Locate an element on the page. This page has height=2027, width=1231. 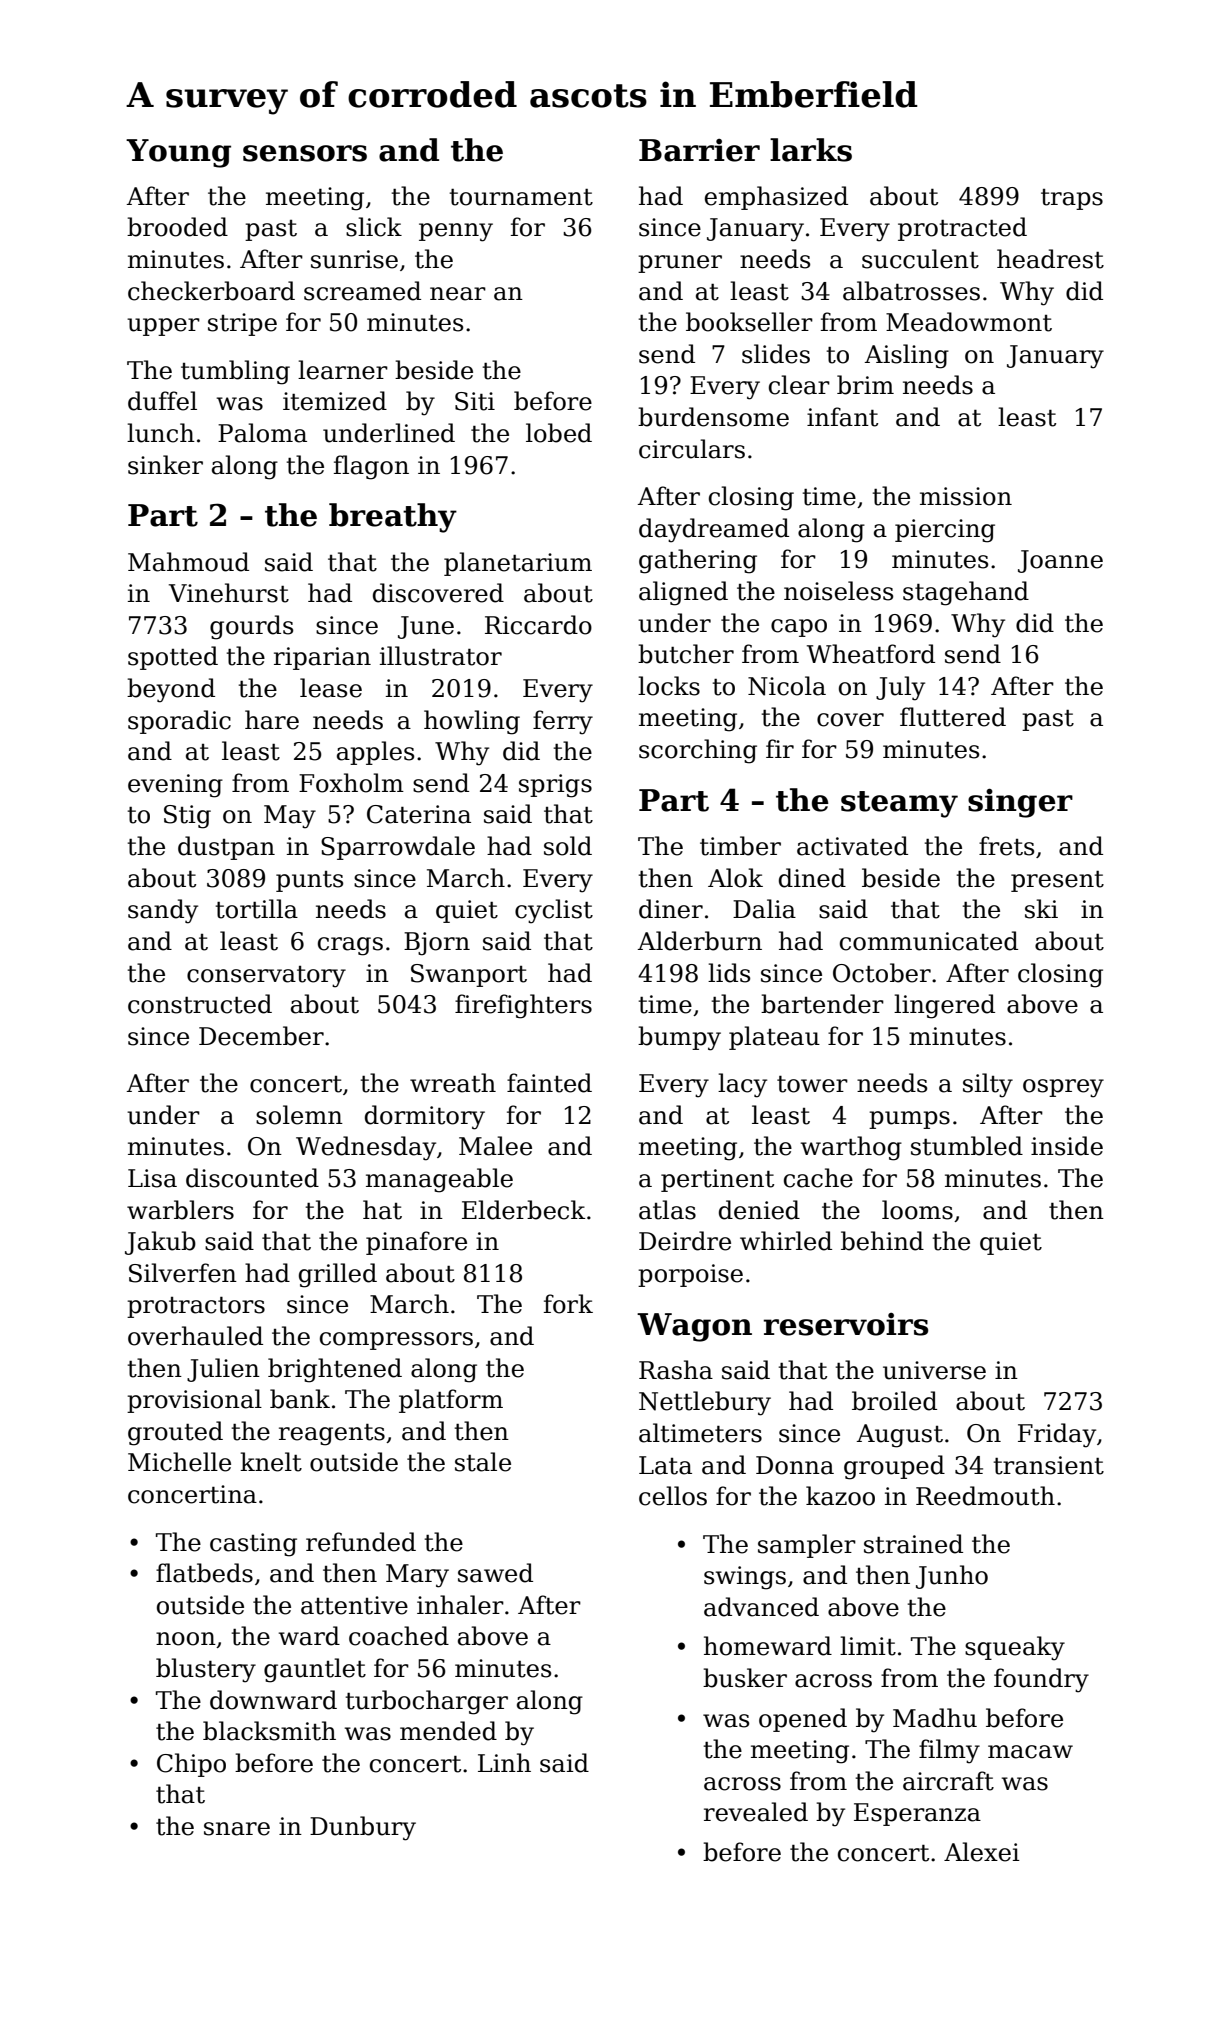
singer is located at coordinates (1020, 803).
